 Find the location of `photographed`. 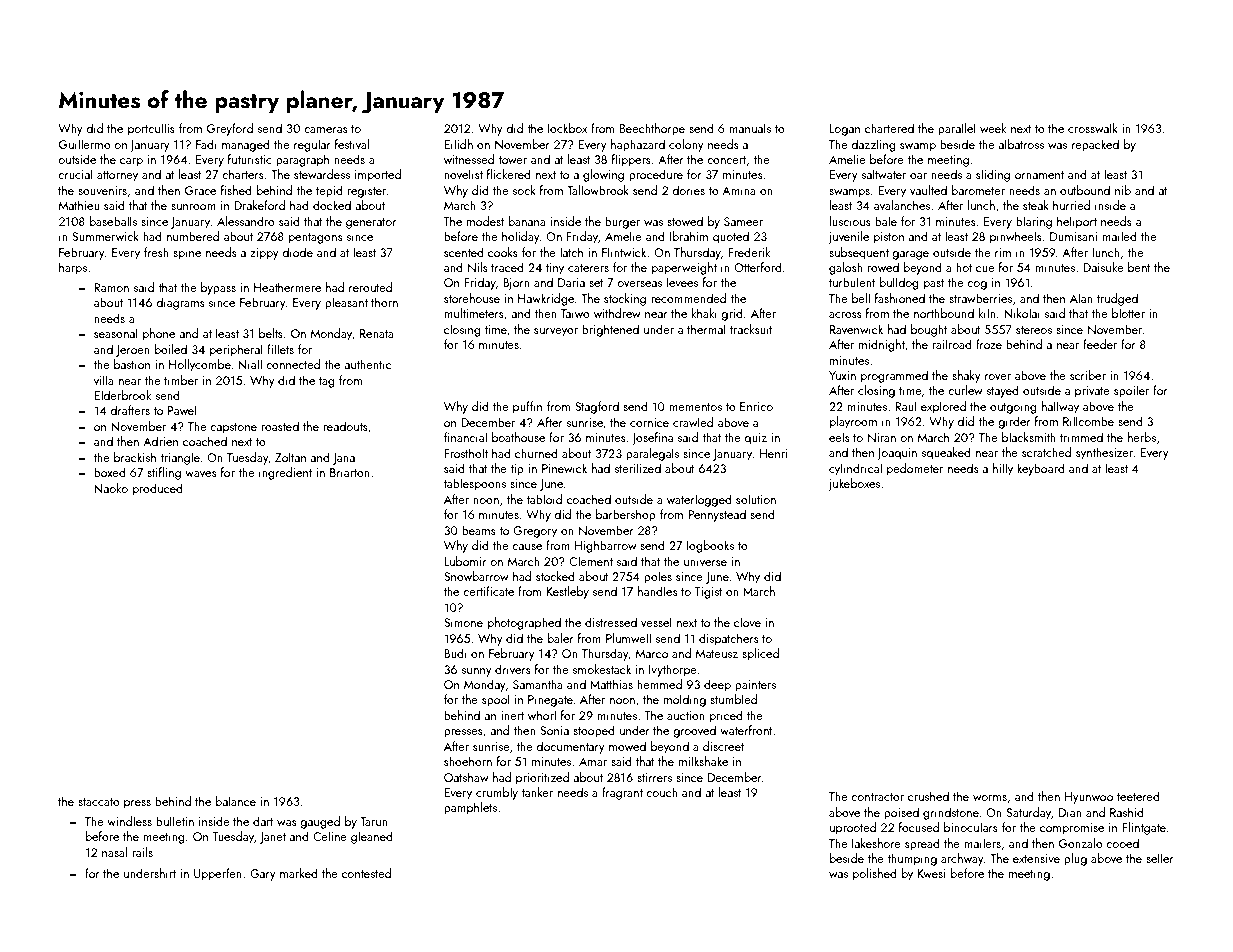

photographed is located at coordinates (524, 623).
